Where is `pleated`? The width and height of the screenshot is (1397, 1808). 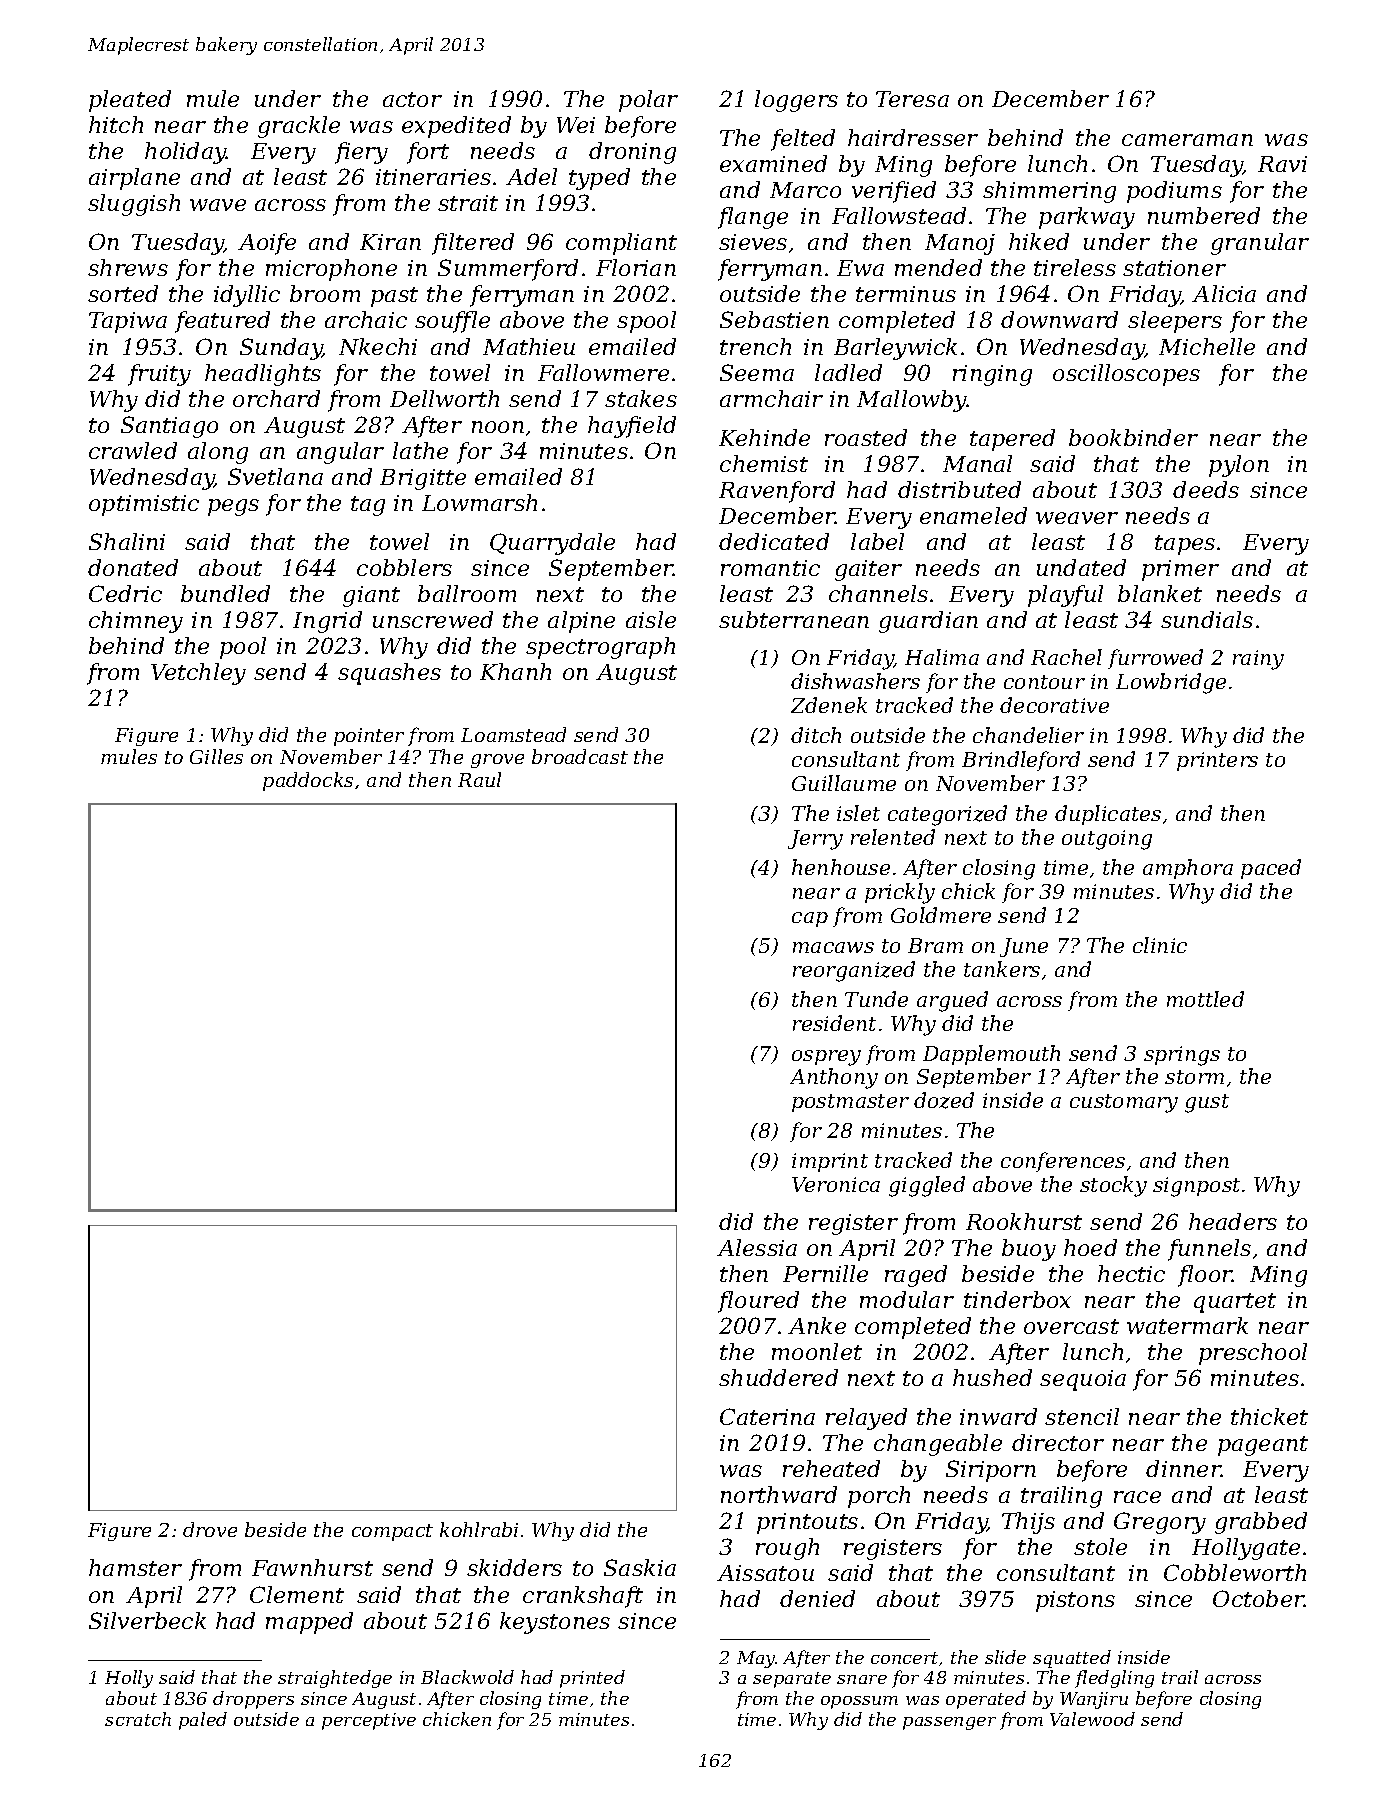 pleated is located at coordinates (130, 101).
